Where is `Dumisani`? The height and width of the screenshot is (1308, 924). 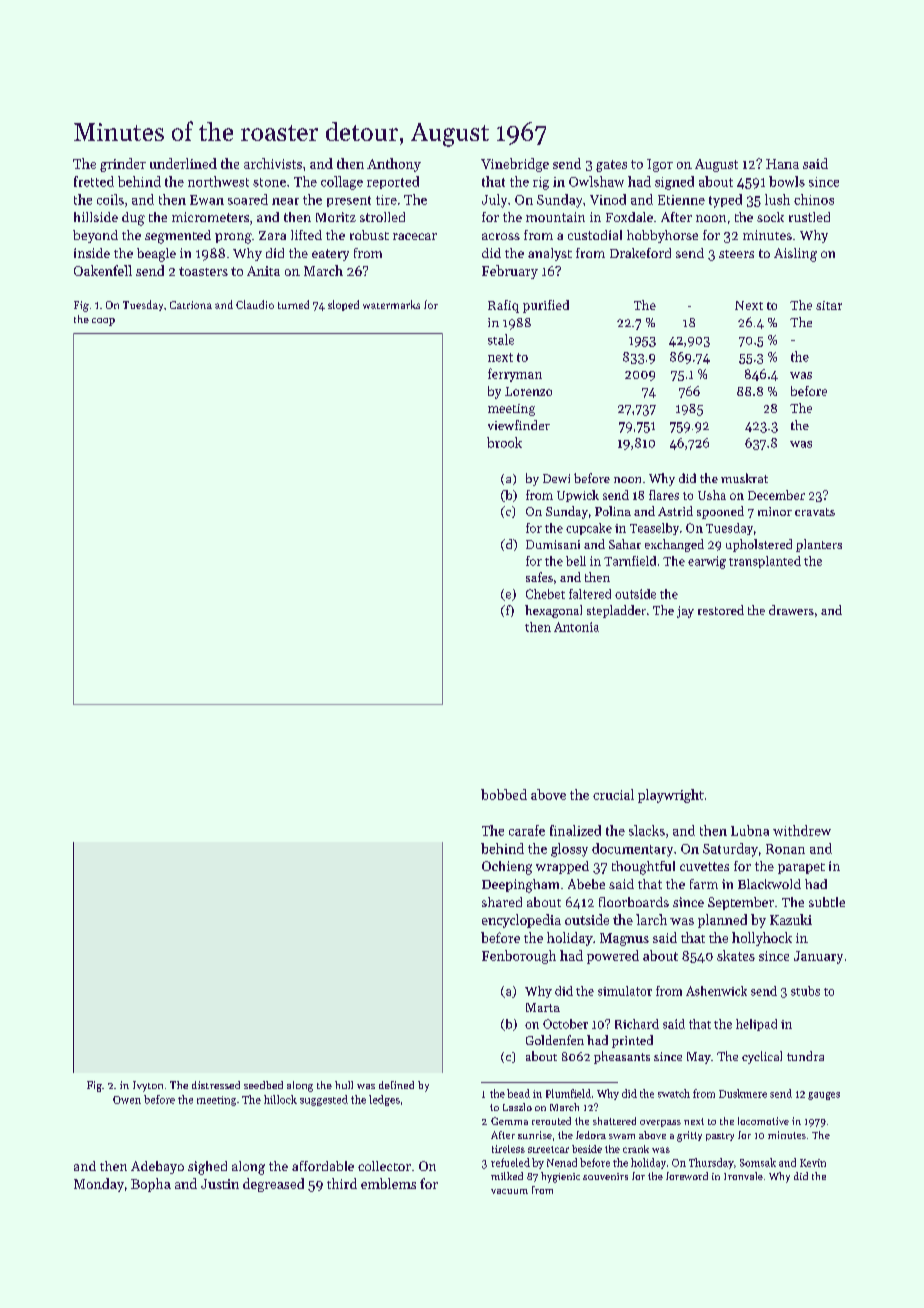 Dumisani is located at coordinates (553, 544).
